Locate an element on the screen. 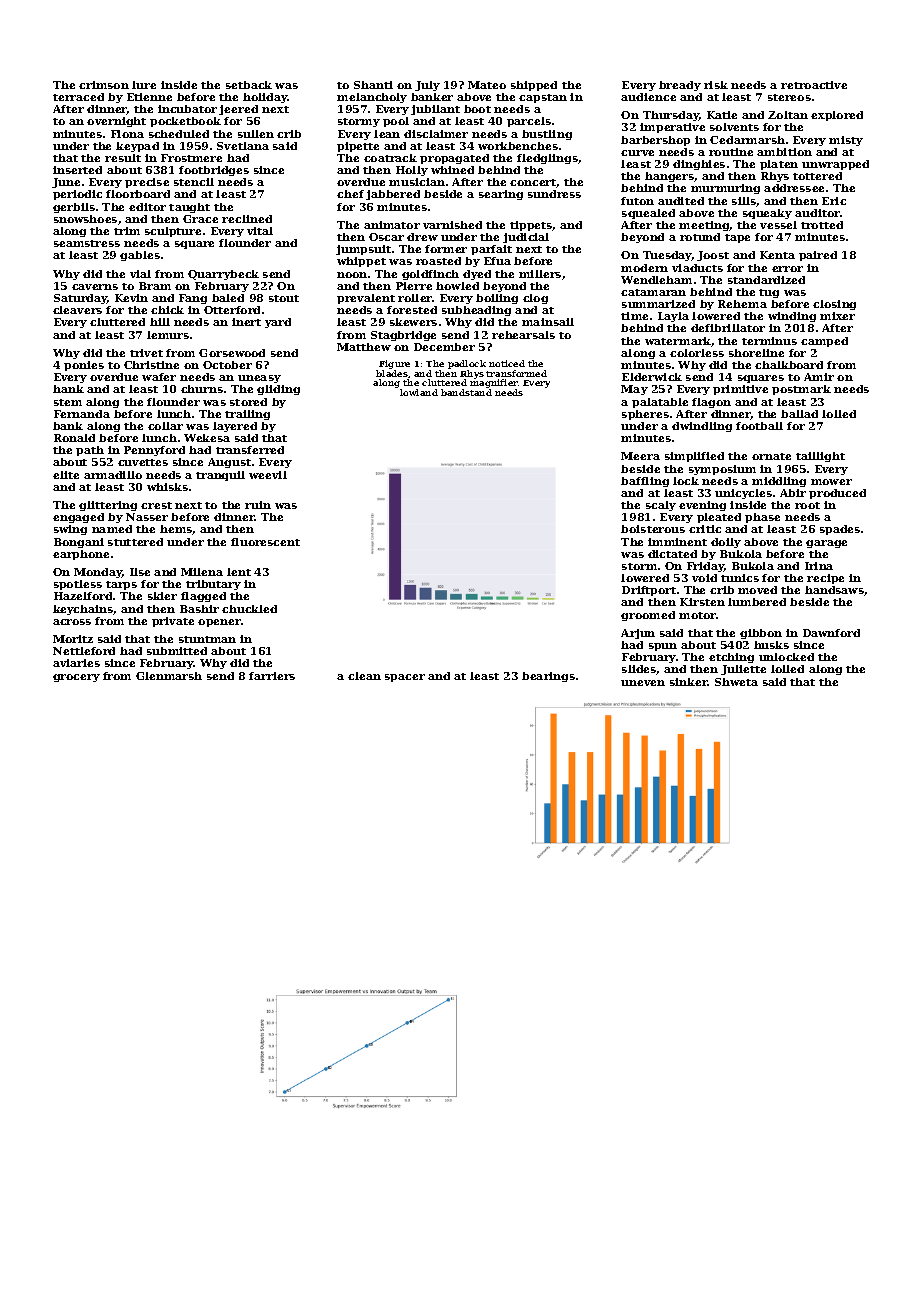 Image resolution: width=924 pixels, height=1308 pixels. lemurs is located at coordinates (168, 335).
